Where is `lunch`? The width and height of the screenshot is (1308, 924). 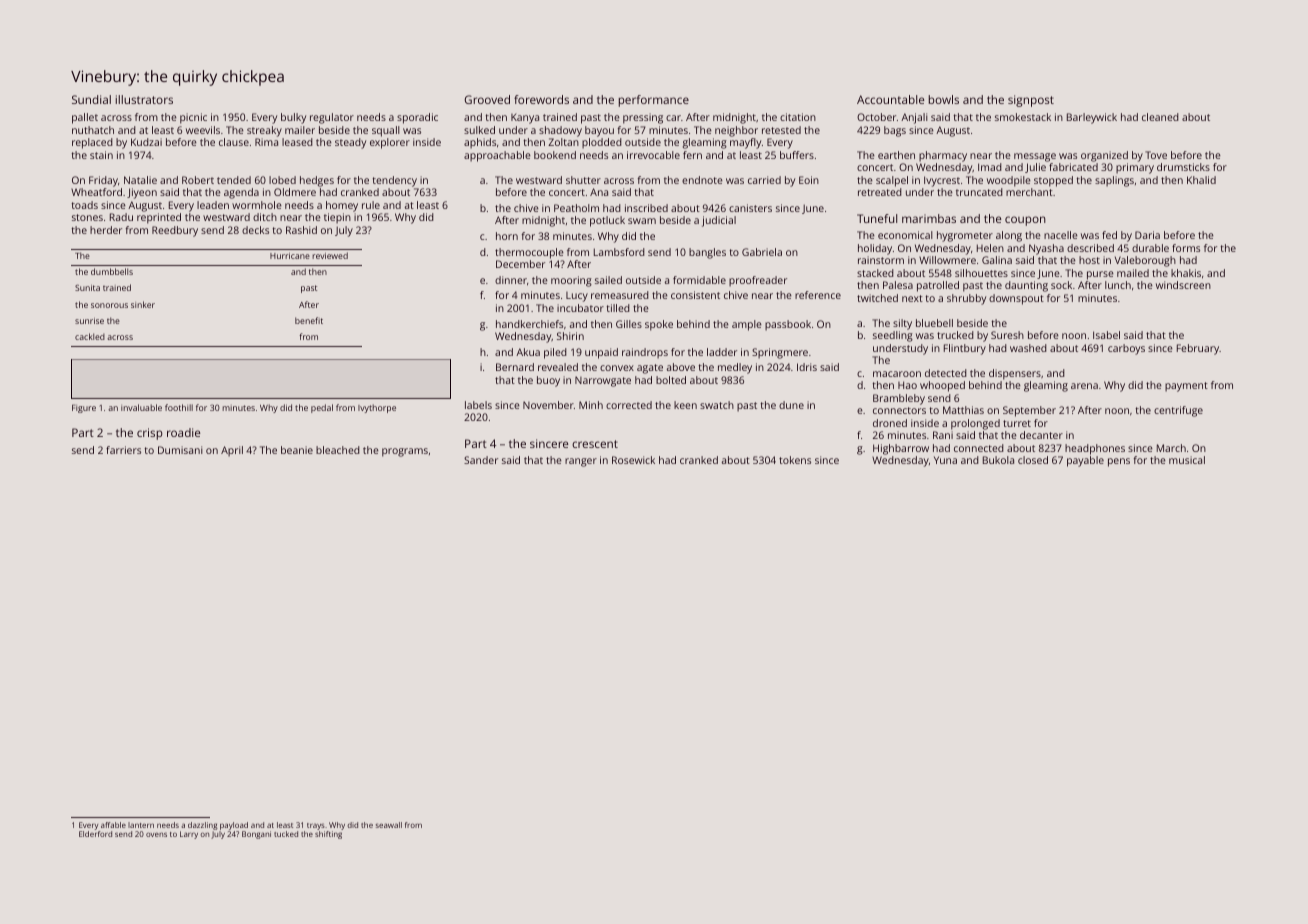 lunch is located at coordinates (1118, 285).
